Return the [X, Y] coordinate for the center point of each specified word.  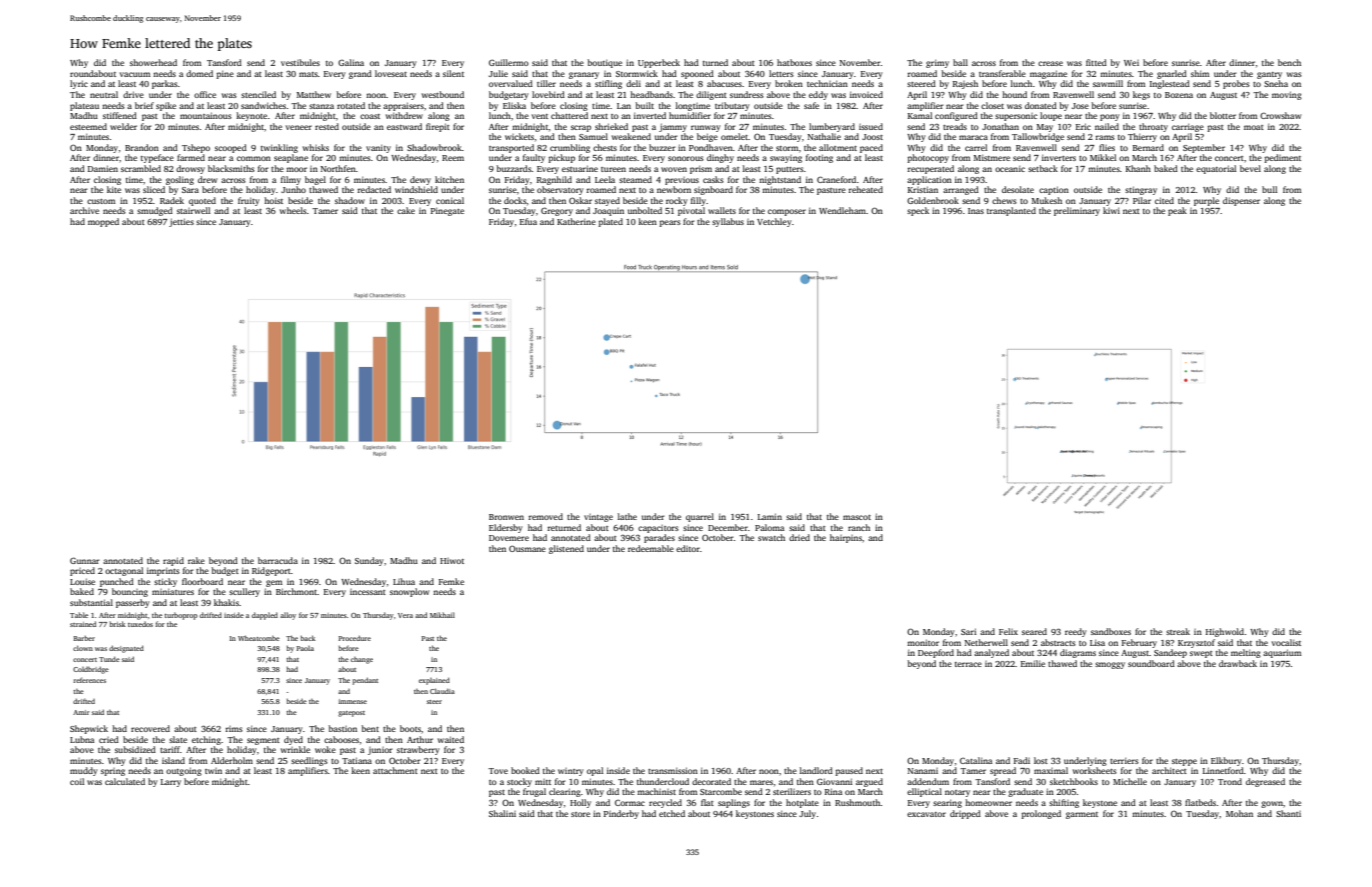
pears [670, 223]
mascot [857, 517]
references [89, 680]
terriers [1124, 760]
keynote [251, 116]
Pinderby [621, 814]
